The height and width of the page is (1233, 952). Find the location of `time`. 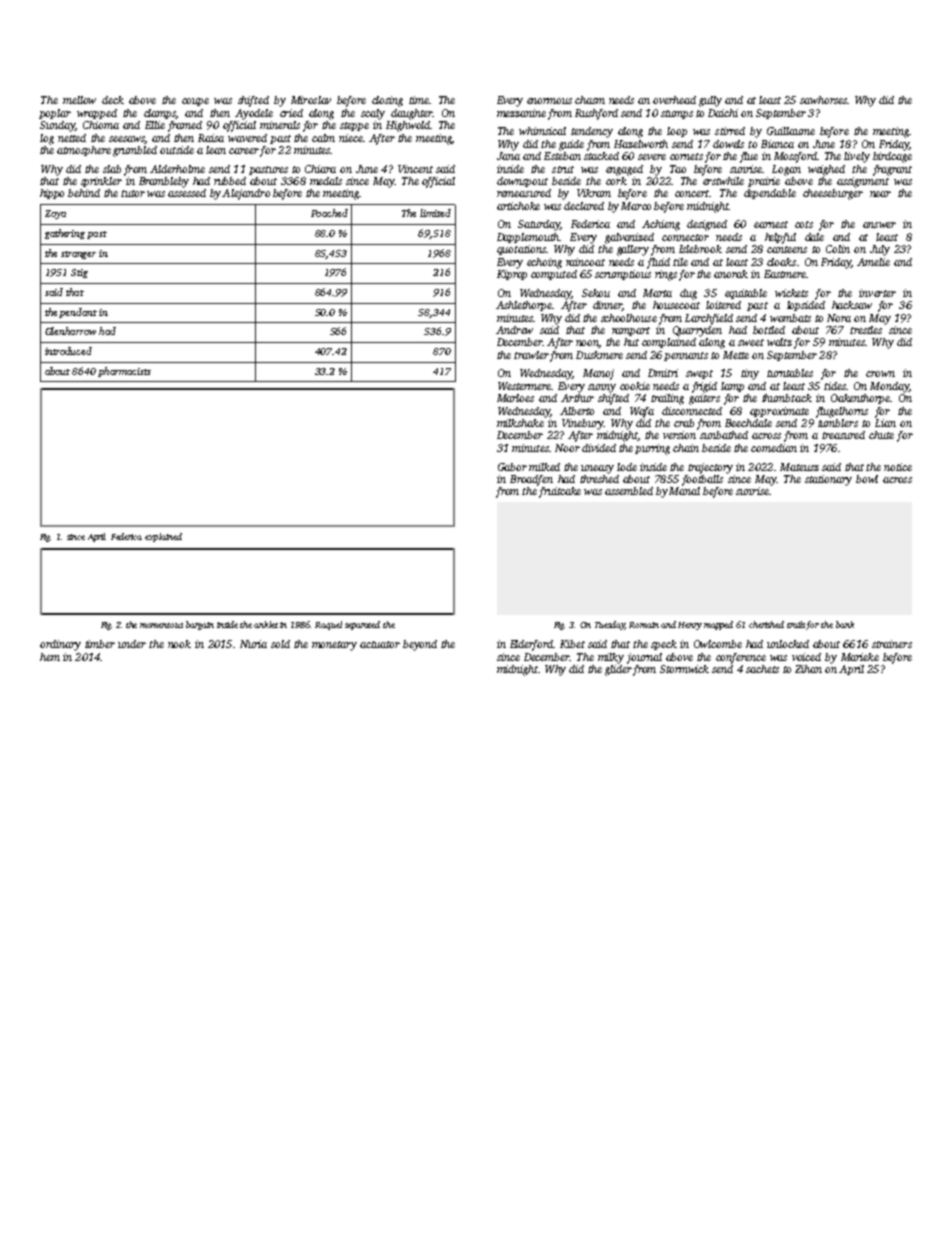

time is located at coordinates (419, 100).
